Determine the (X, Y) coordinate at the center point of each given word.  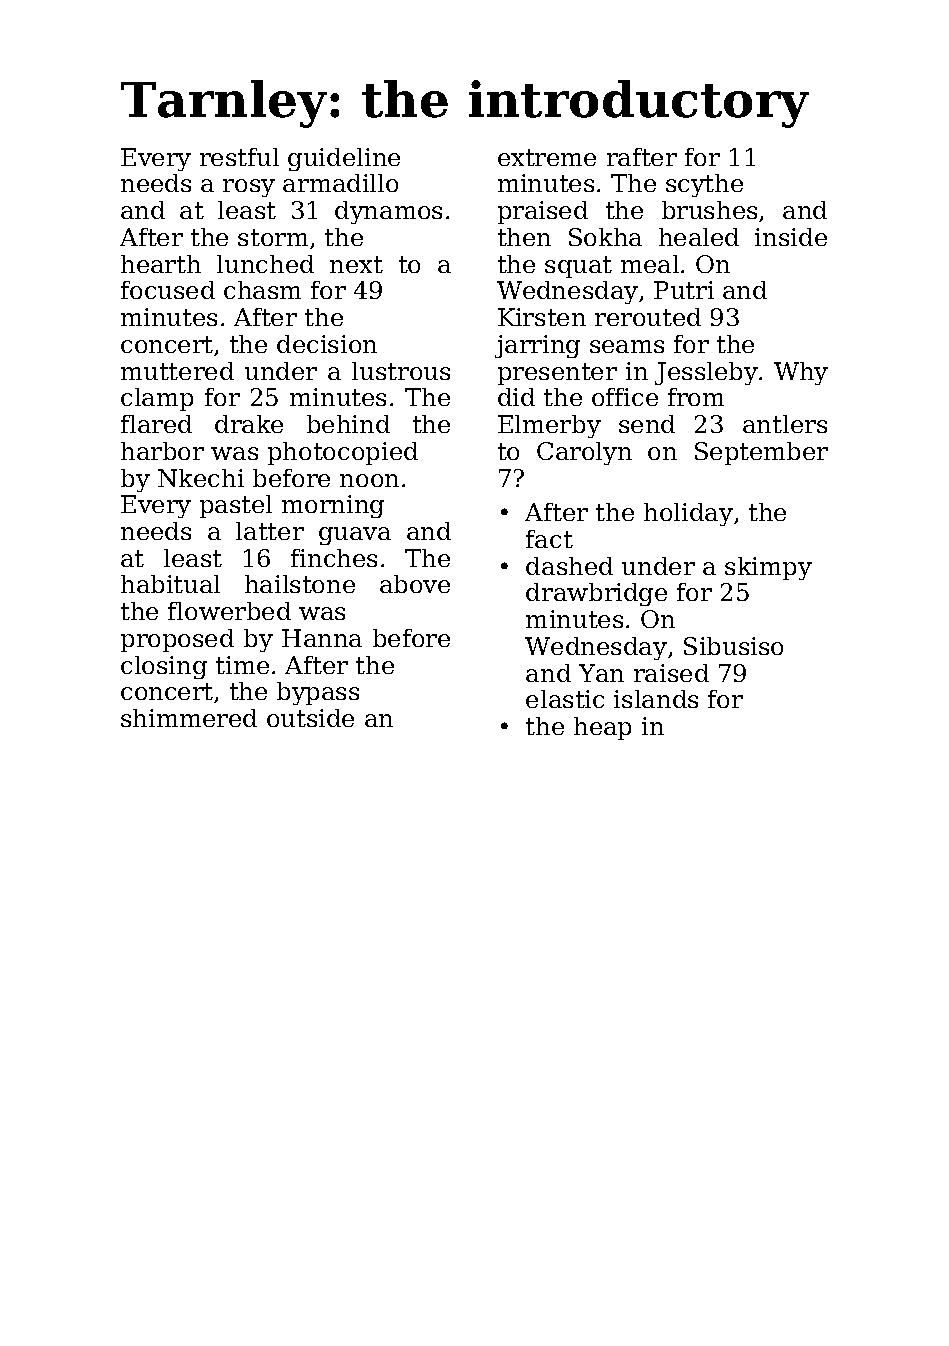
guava (355, 536)
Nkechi (201, 478)
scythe (704, 185)
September (761, 453)
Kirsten (542, 317)
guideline (344, 159)
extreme (547, 157)
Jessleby (706, 373)
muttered (177, 371)
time (242, 665)
